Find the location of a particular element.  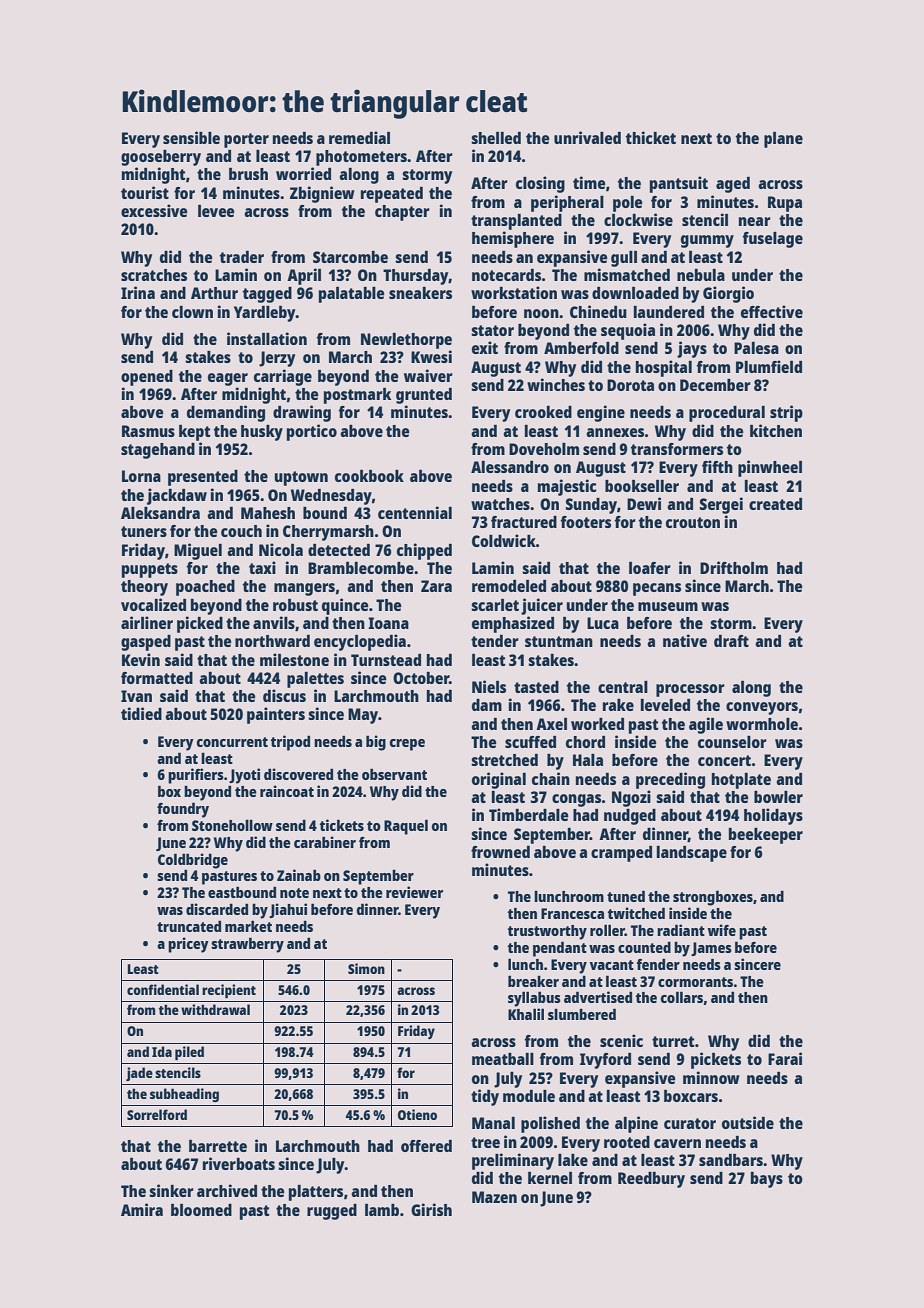

theory is located at coordinates (144, 588).
